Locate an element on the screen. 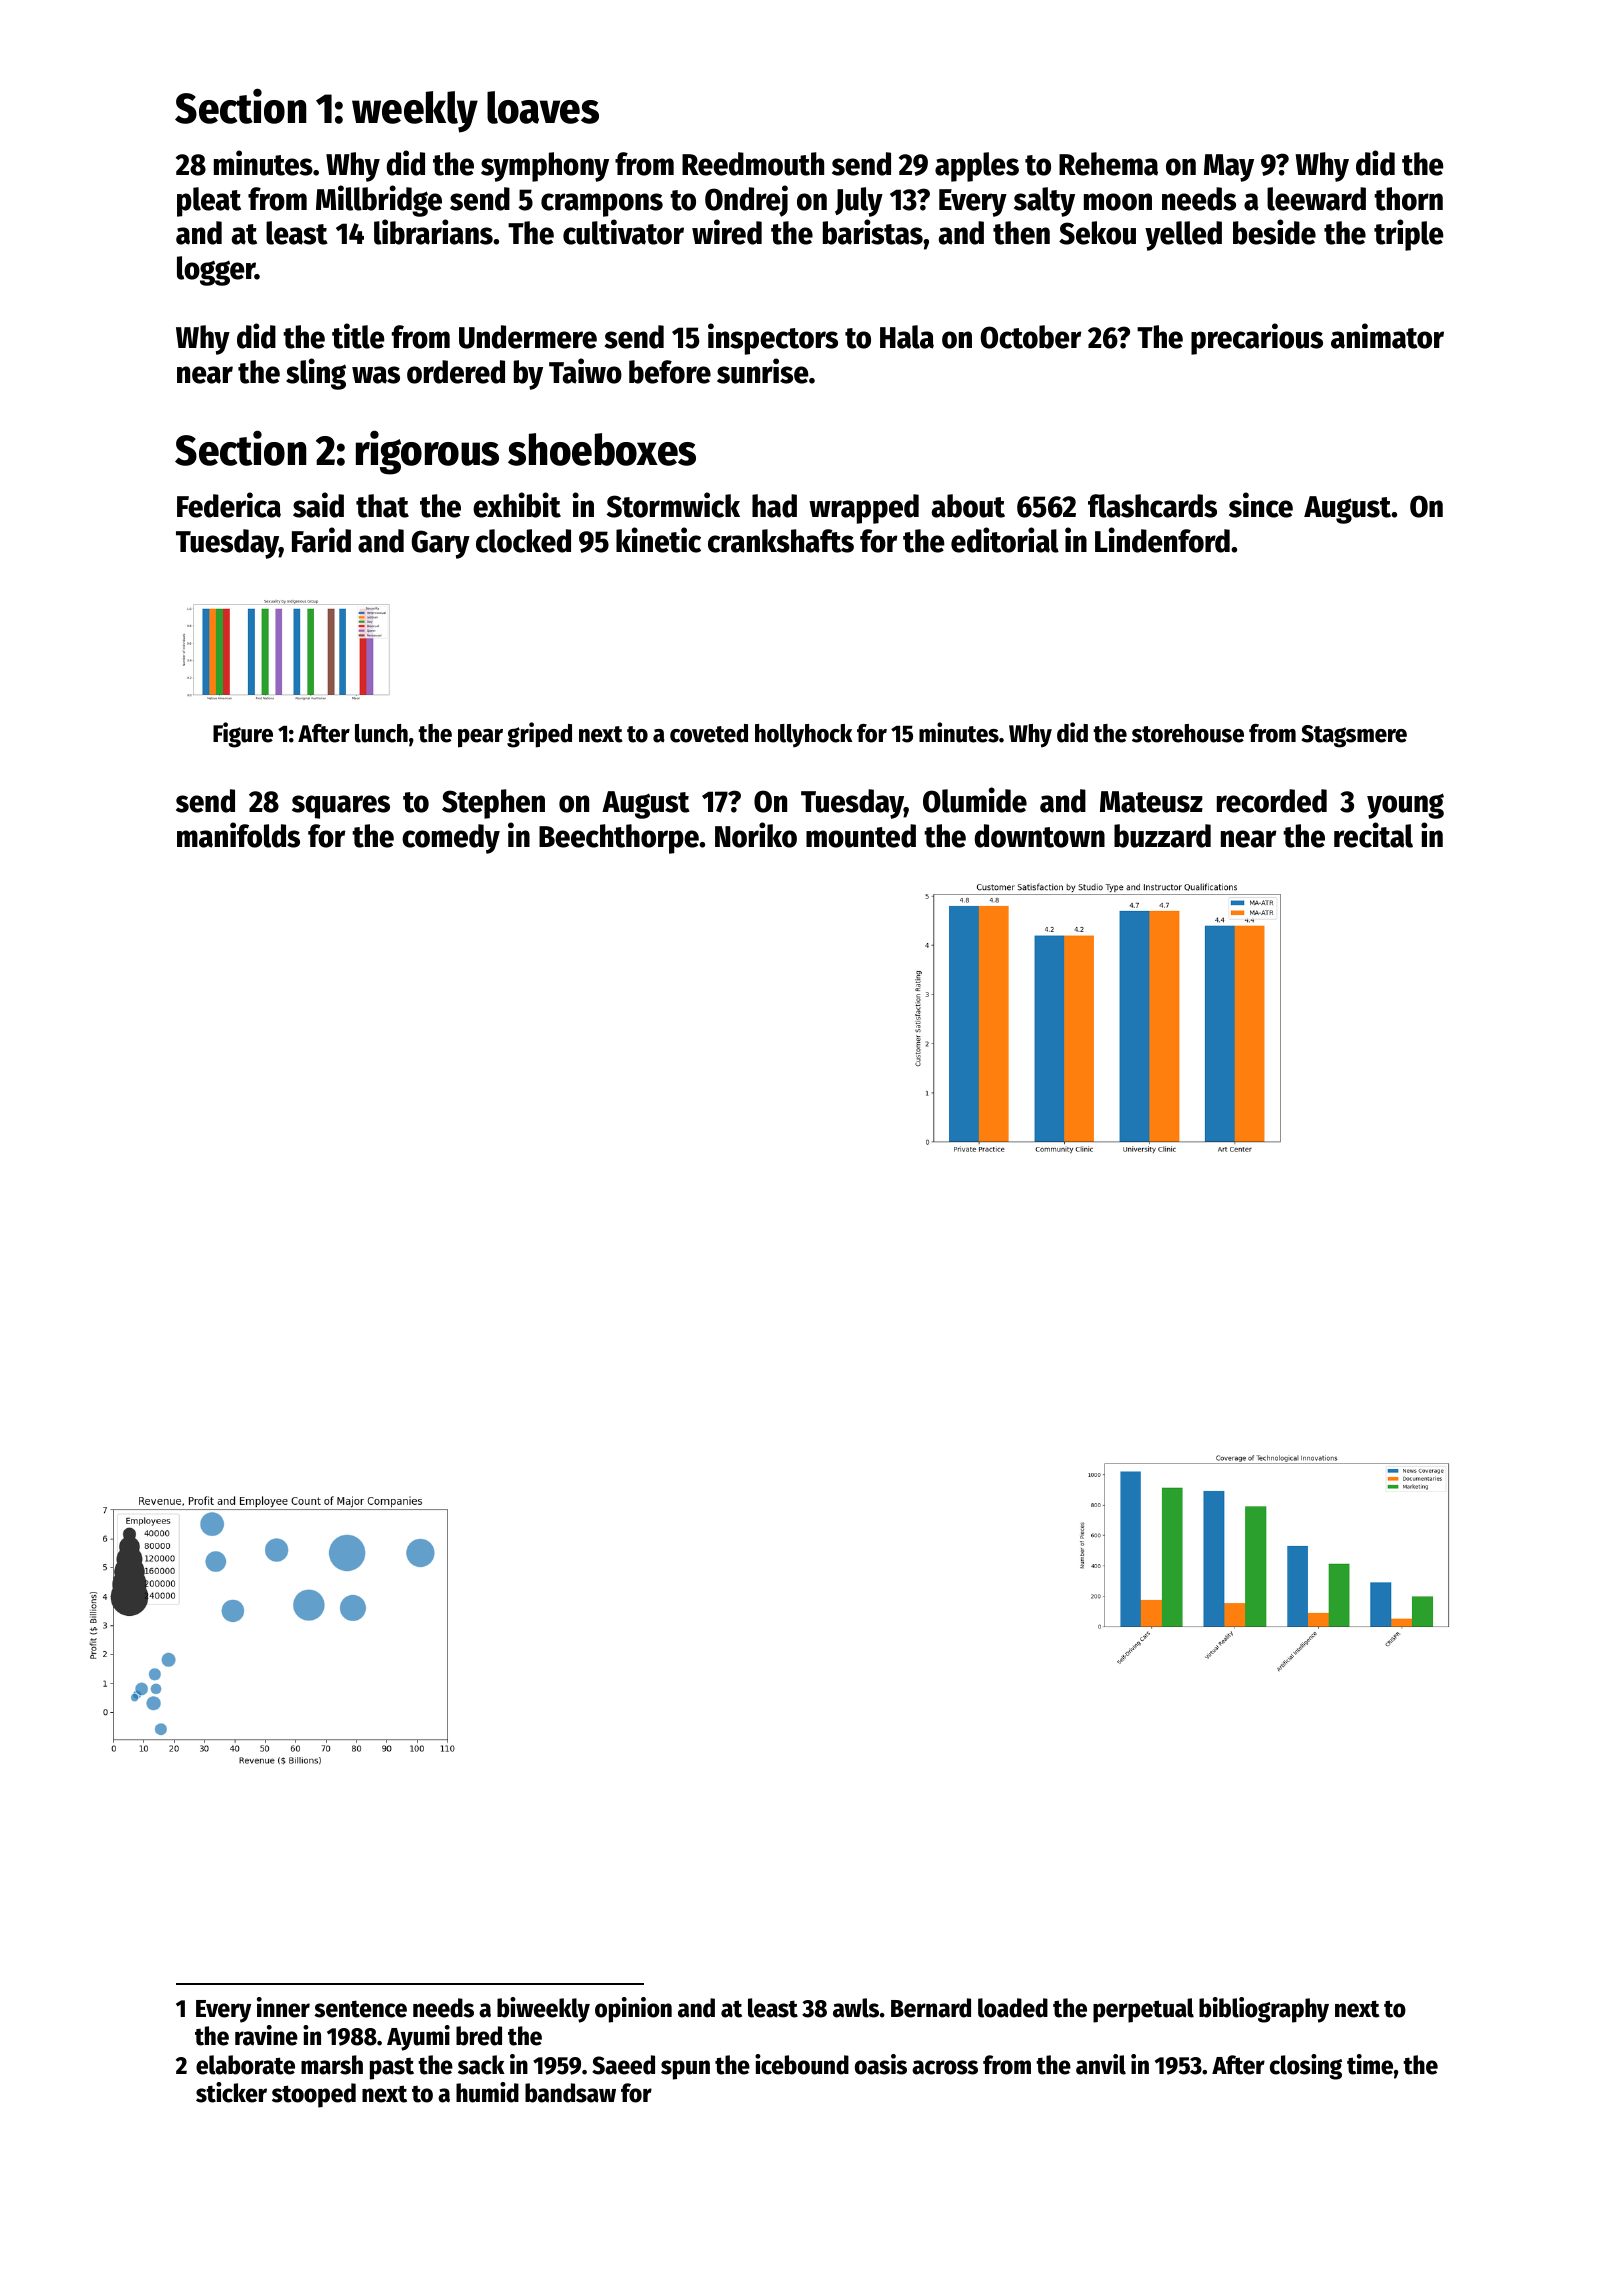 Image resolution: width=1620 pixels, height=2292 pixels. opinion is located at coordinates (633, 2010).
